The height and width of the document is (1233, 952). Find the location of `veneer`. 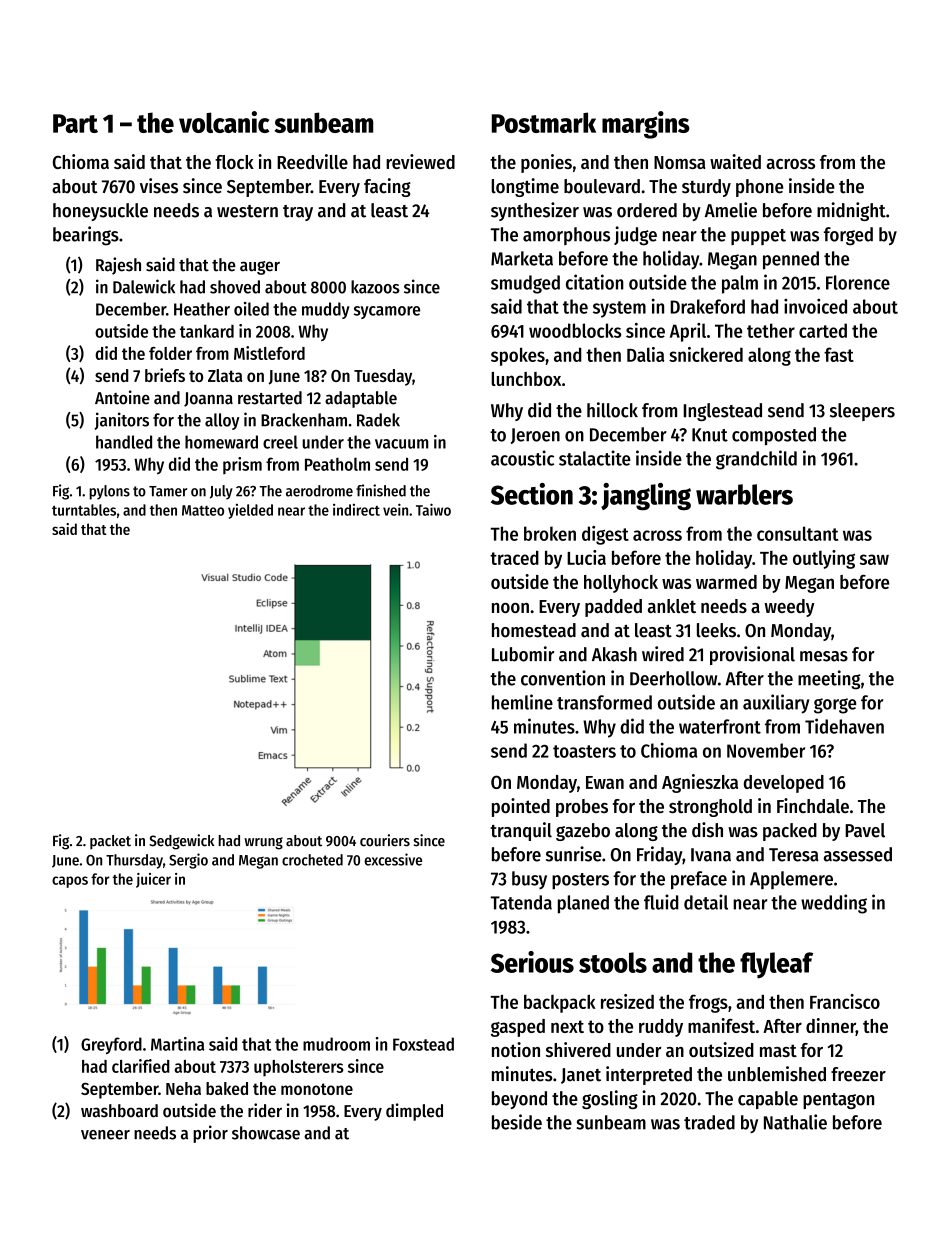

veneer is located at coordinates (105, 1135).
